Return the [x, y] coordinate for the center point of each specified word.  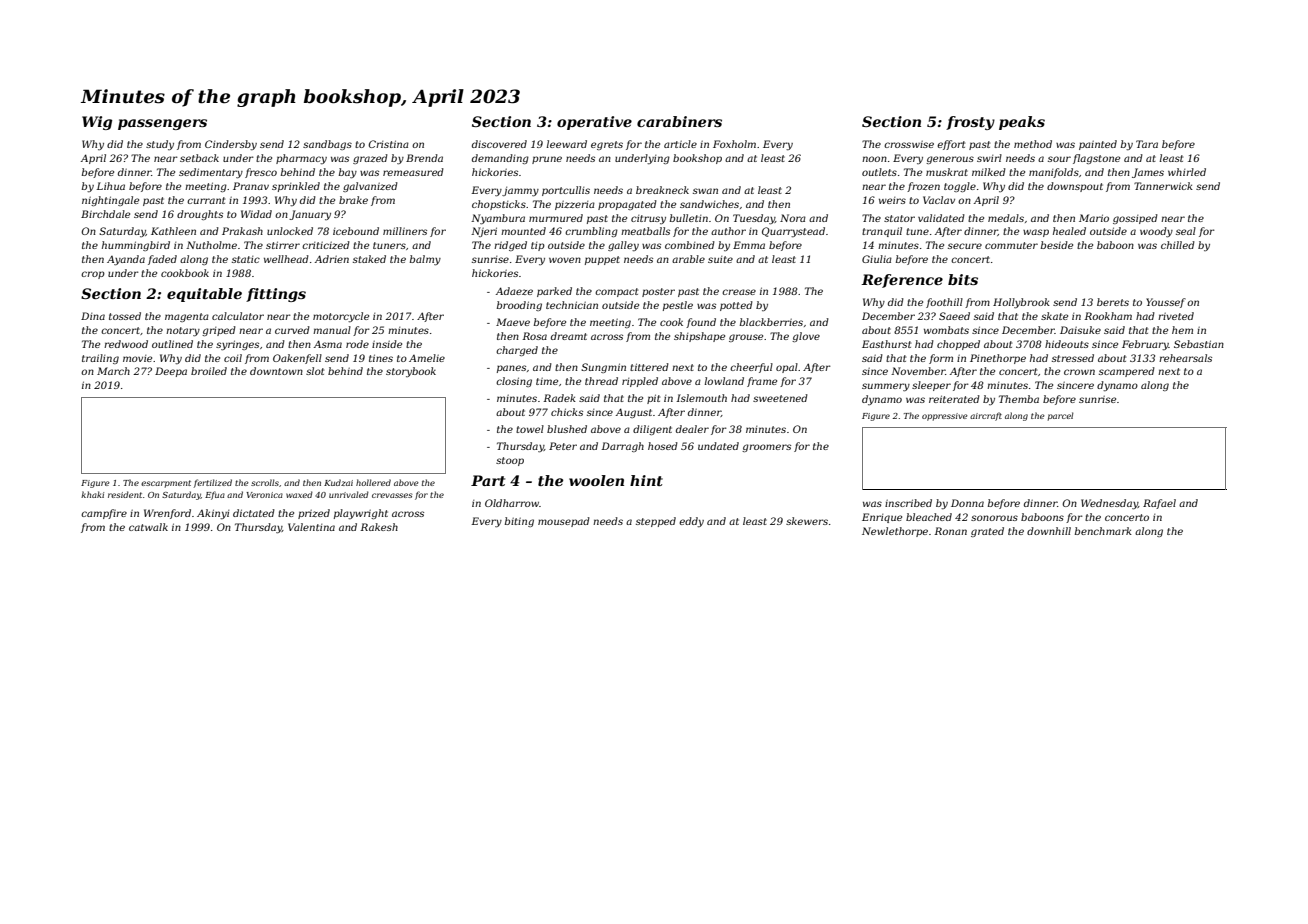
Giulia [877, 259]
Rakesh [379, 527]
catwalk [148, 527]
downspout [1075, 187]
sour [1059, 159]
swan [705, 191]
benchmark [1103, 531]
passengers [162, 124]
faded [162, 260]
